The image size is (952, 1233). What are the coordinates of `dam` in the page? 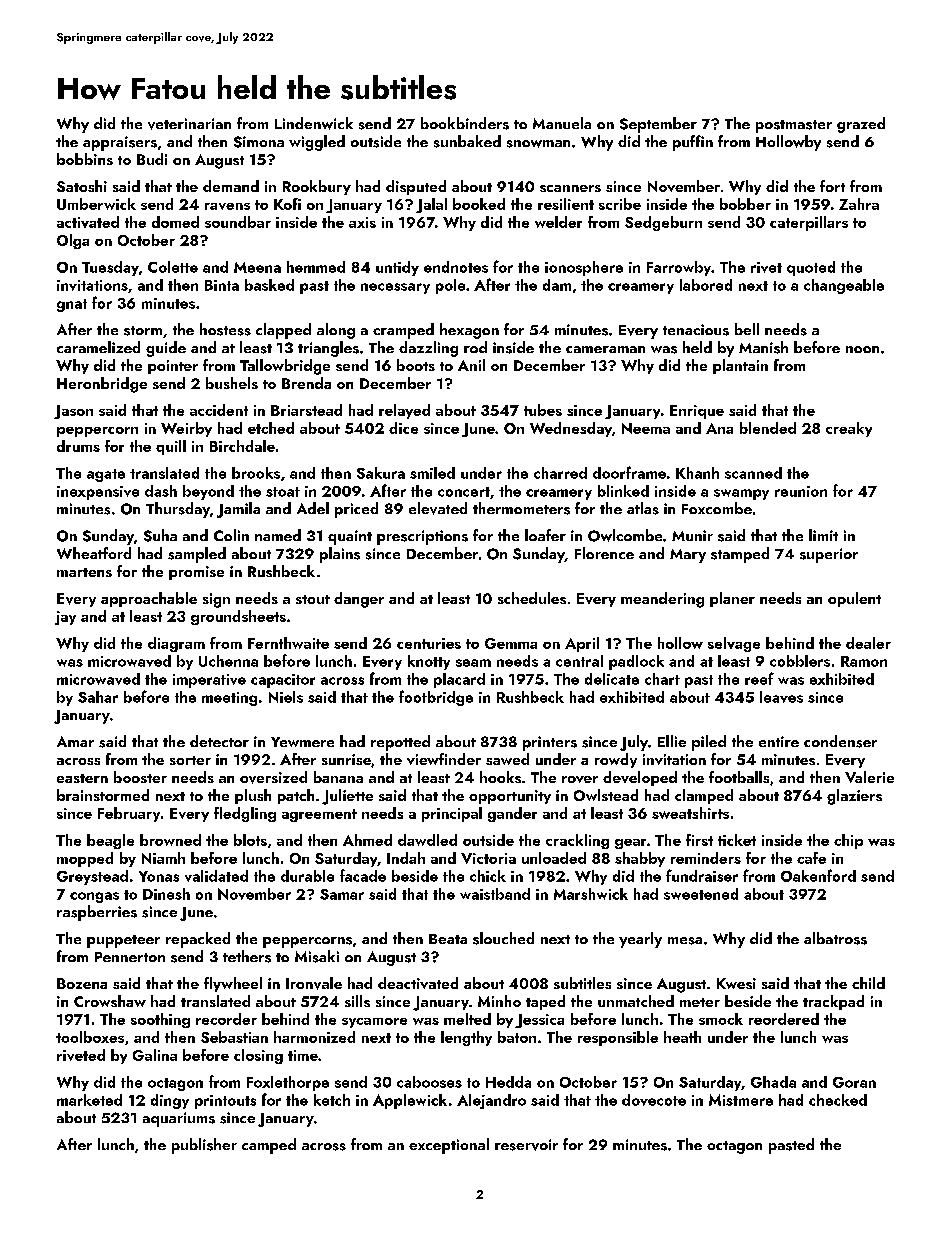 It's located at (557, 285).
